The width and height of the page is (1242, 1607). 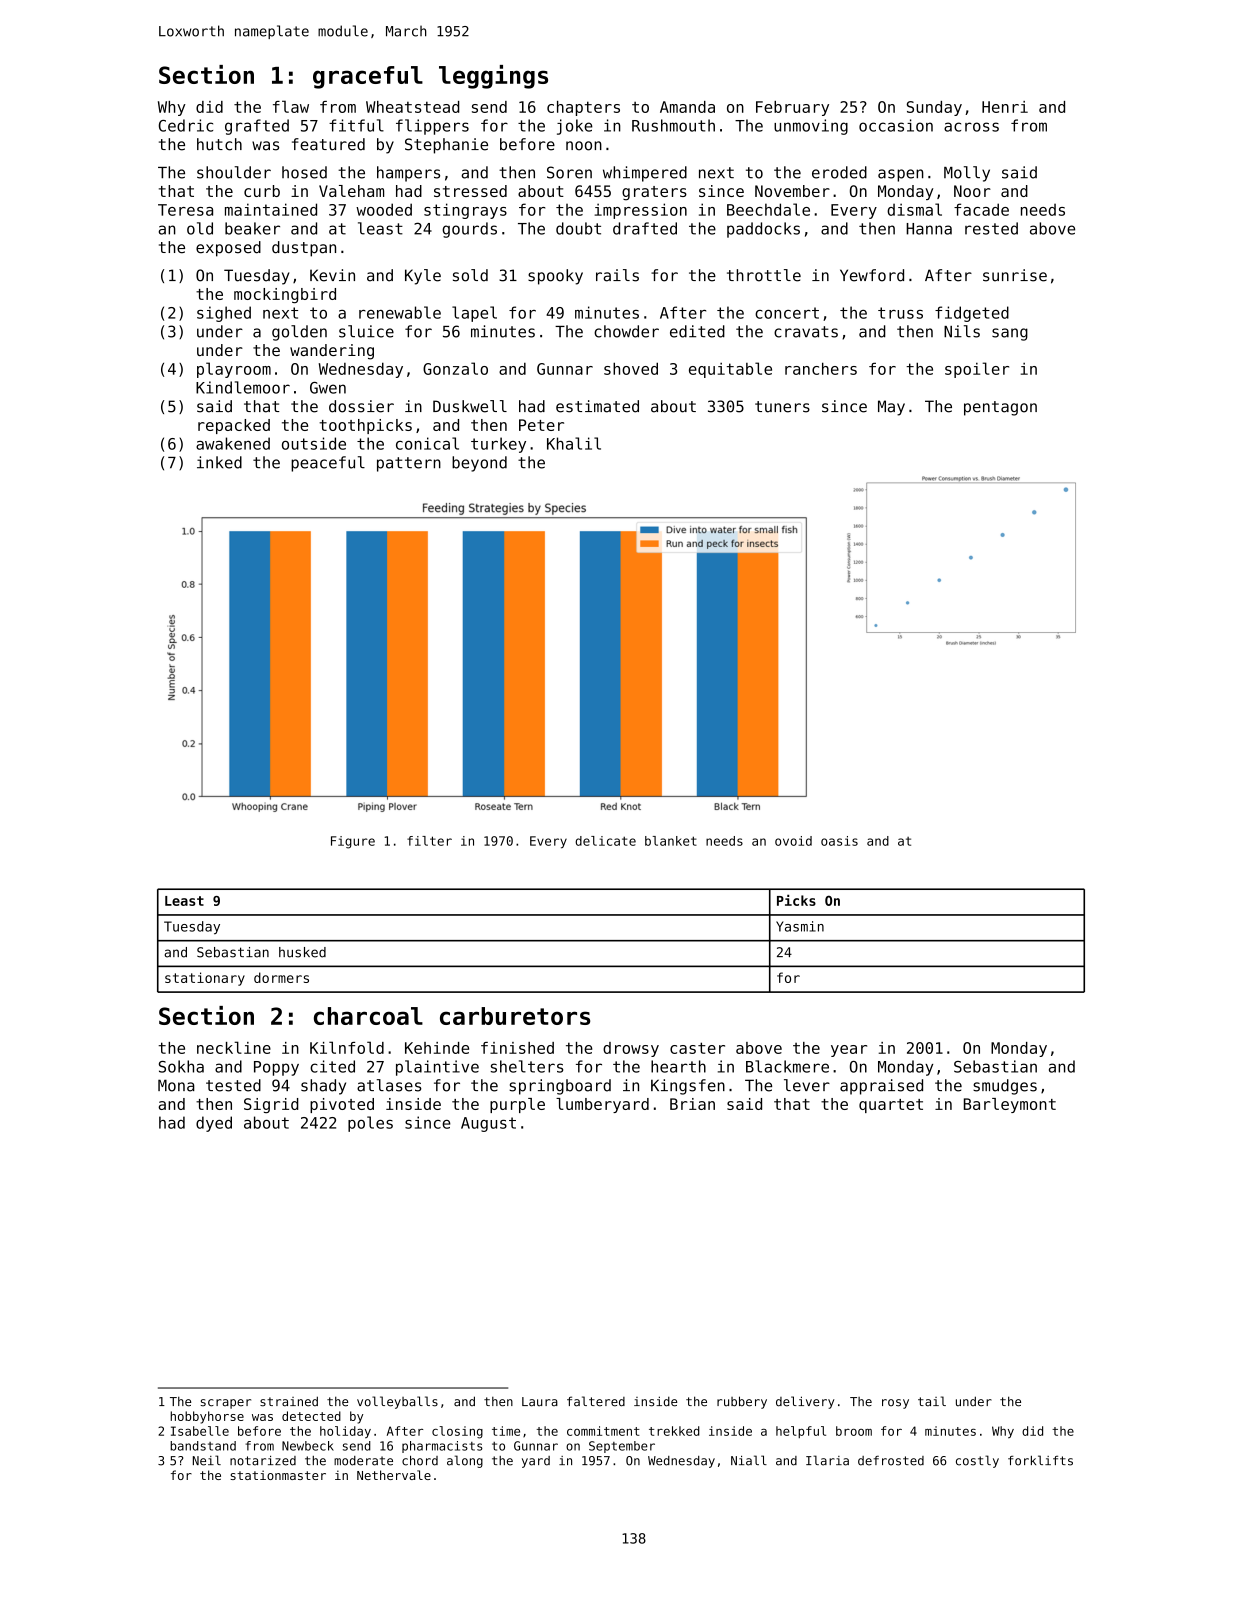 What do you see at coordinates (515, 1016) in the page?
I see `carburetors` at bounding box center [515, 1016].
